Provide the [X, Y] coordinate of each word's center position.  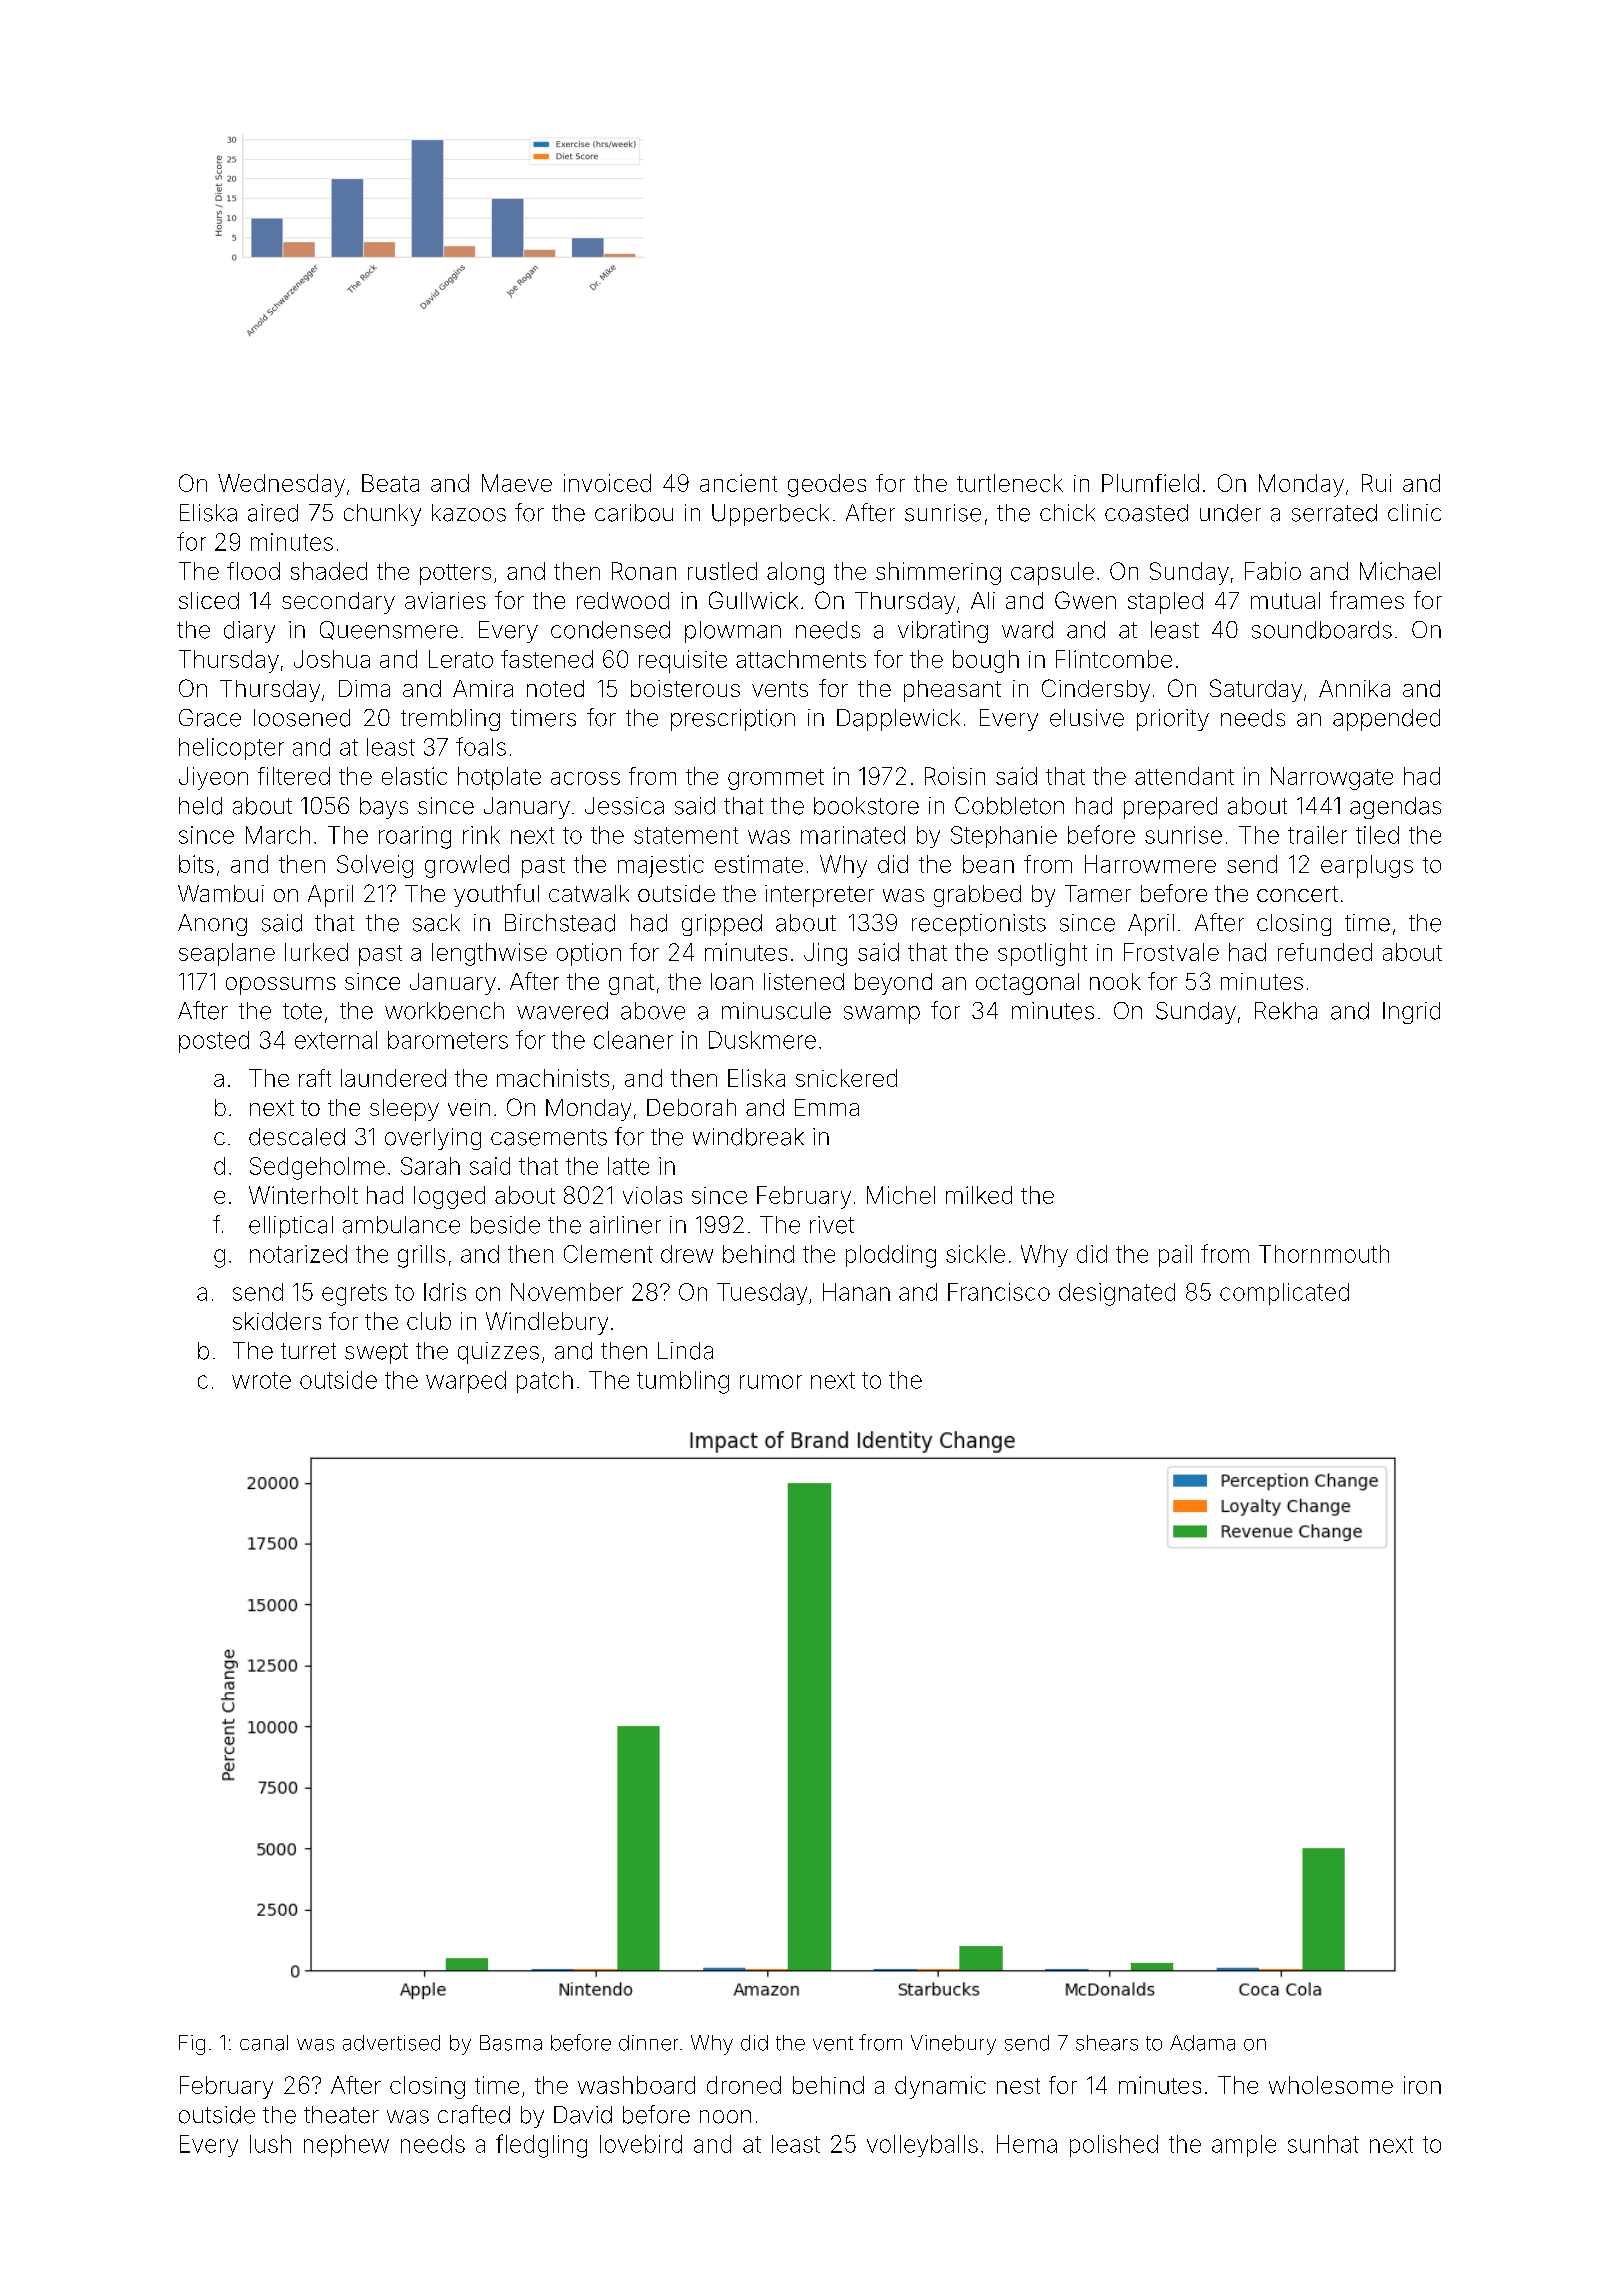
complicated [1284, 1294]
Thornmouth [1324, 1254]
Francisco [999, 1292]
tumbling [683, 1382]
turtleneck [1010, 483]
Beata [390, 483]
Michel [901, 1195]
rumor [771, 1382]
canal [264, 2043]
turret [308, 1351]
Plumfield [1150, 483]
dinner [648, 2043]
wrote [261, 1380]
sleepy [404, 1110]
